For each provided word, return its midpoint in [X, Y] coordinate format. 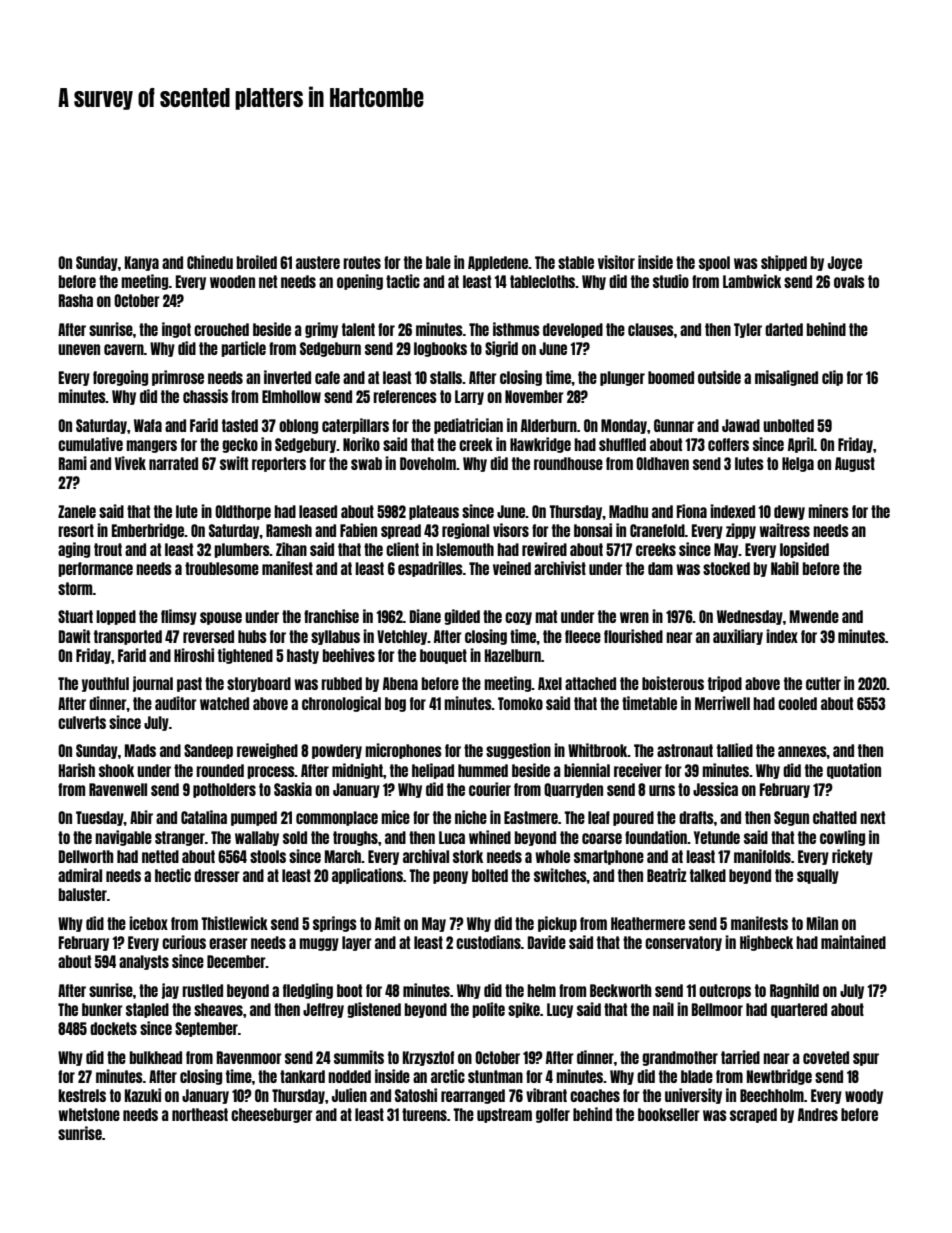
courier [490, 789]
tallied [735, 750]
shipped [784, 263]
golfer [553, 1115]
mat [546, 616]
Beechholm [772, 1095]
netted [160, 856]
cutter [823, 683]
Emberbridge [148, 531]
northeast [200, 1114]
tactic [403, 281]
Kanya [142, 263]
